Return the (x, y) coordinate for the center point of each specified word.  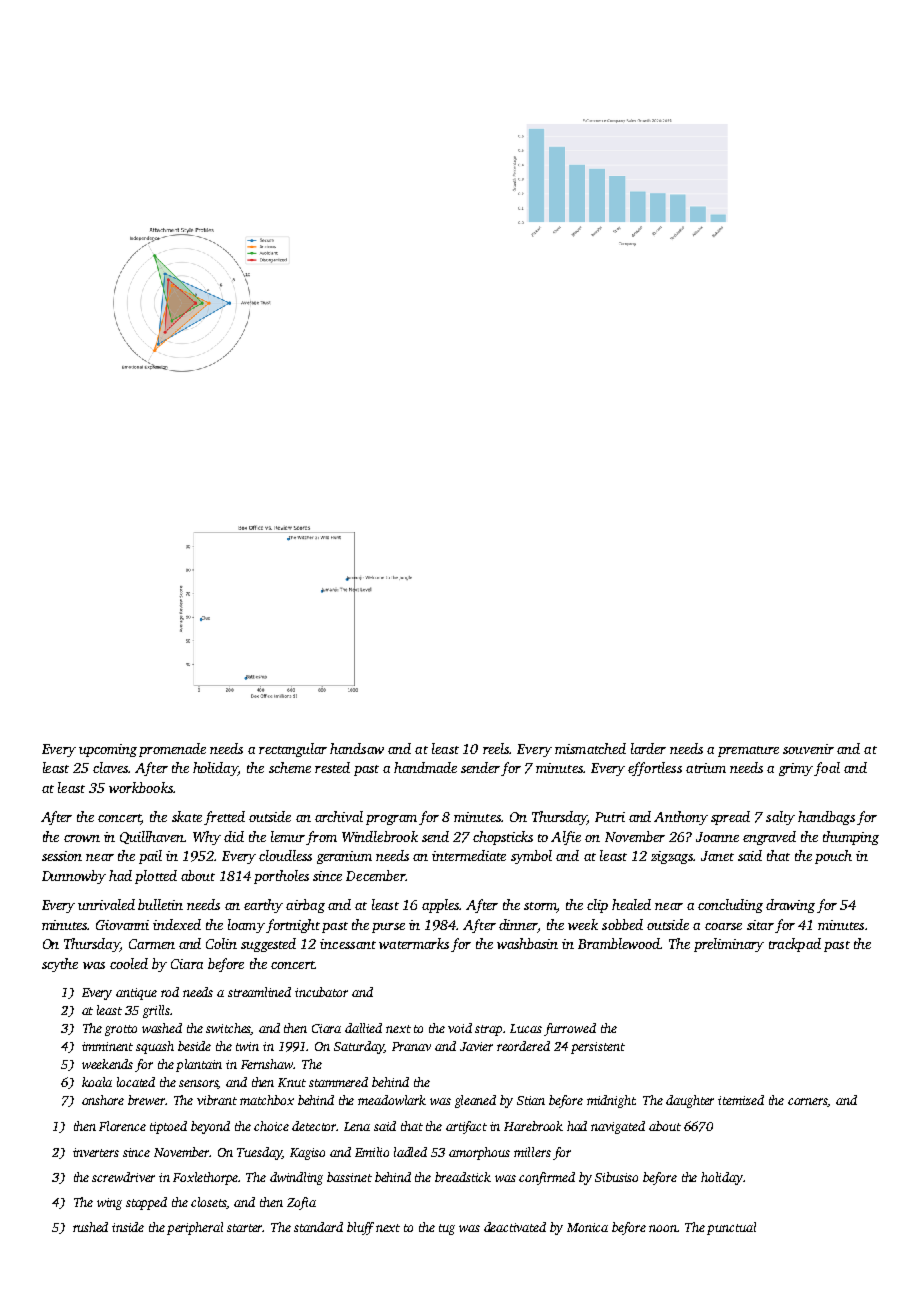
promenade (172, 750)
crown (82, 838)
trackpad (795, 945)
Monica (587, 1227)
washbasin (527, 943)
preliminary (729, 945)
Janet (717, 856)
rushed (90, 1227)
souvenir (808, 749)
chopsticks (503, 838)
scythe (60, 965)
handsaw (357, 748)
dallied (363, 1028)
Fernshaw (267, 1064)
